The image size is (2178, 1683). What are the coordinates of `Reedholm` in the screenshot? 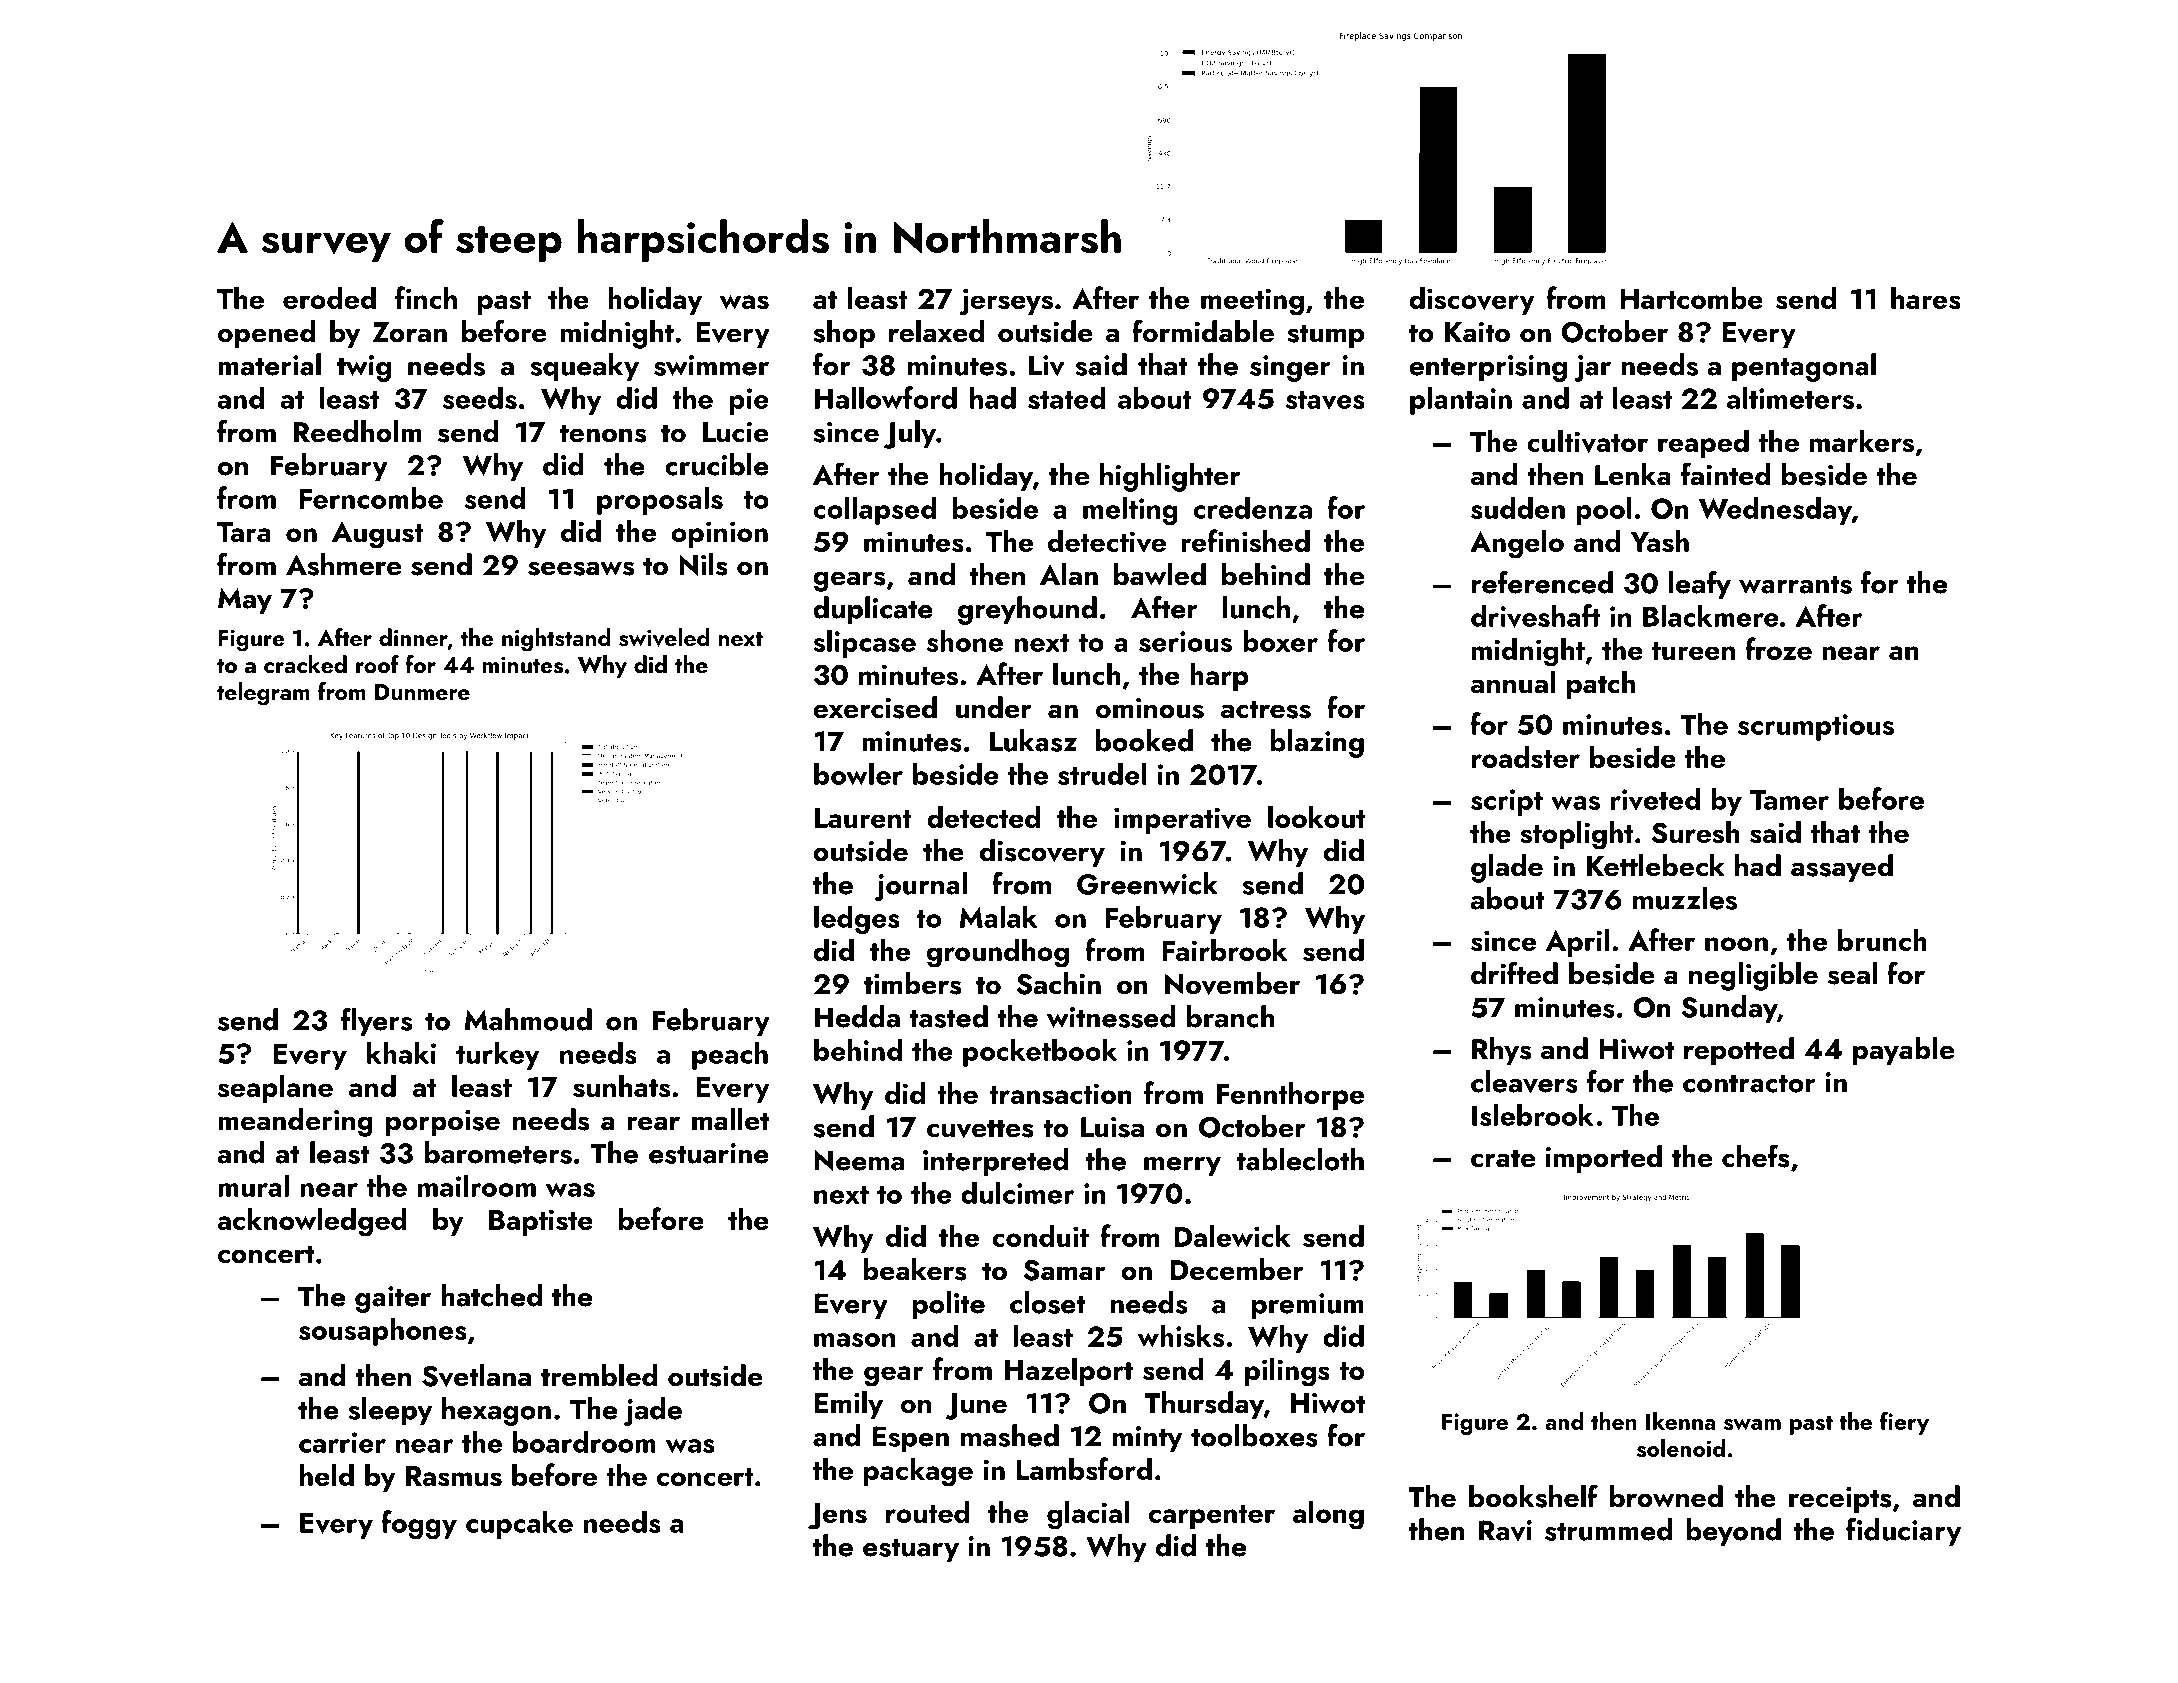 It's located at (358, 431).
